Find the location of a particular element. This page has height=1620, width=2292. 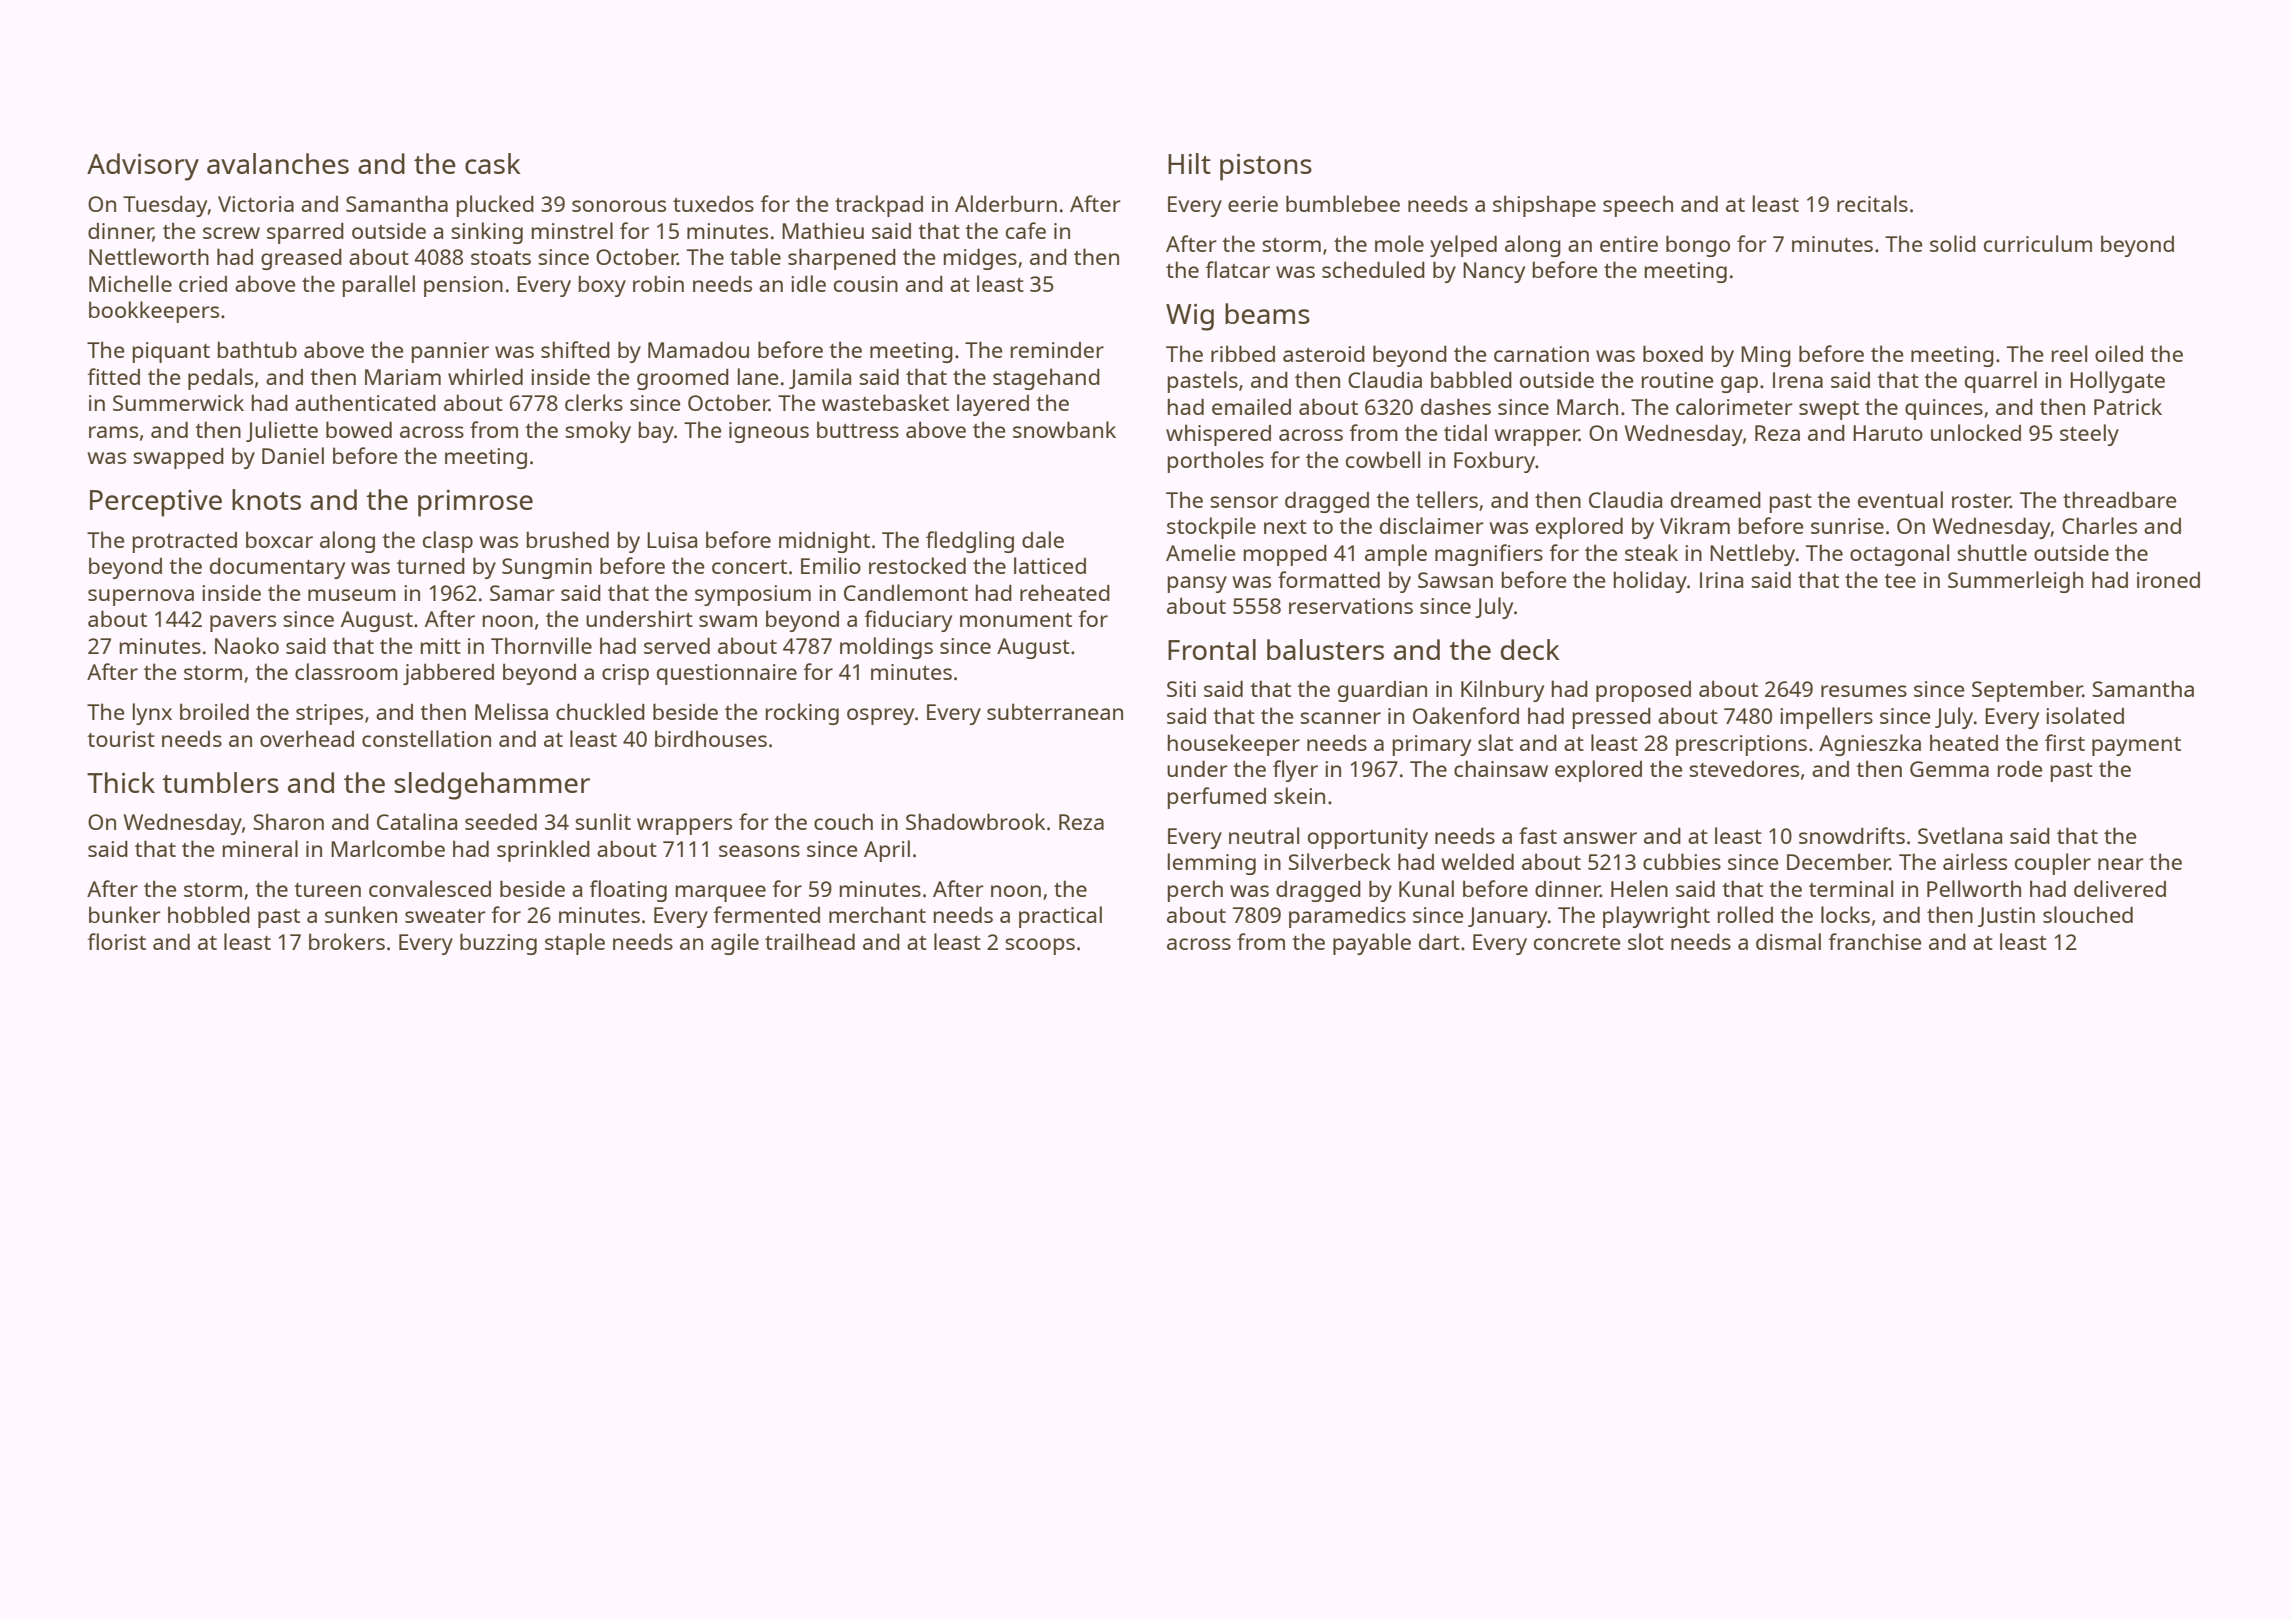

Kunal is located at coordinates (1426, 888).
